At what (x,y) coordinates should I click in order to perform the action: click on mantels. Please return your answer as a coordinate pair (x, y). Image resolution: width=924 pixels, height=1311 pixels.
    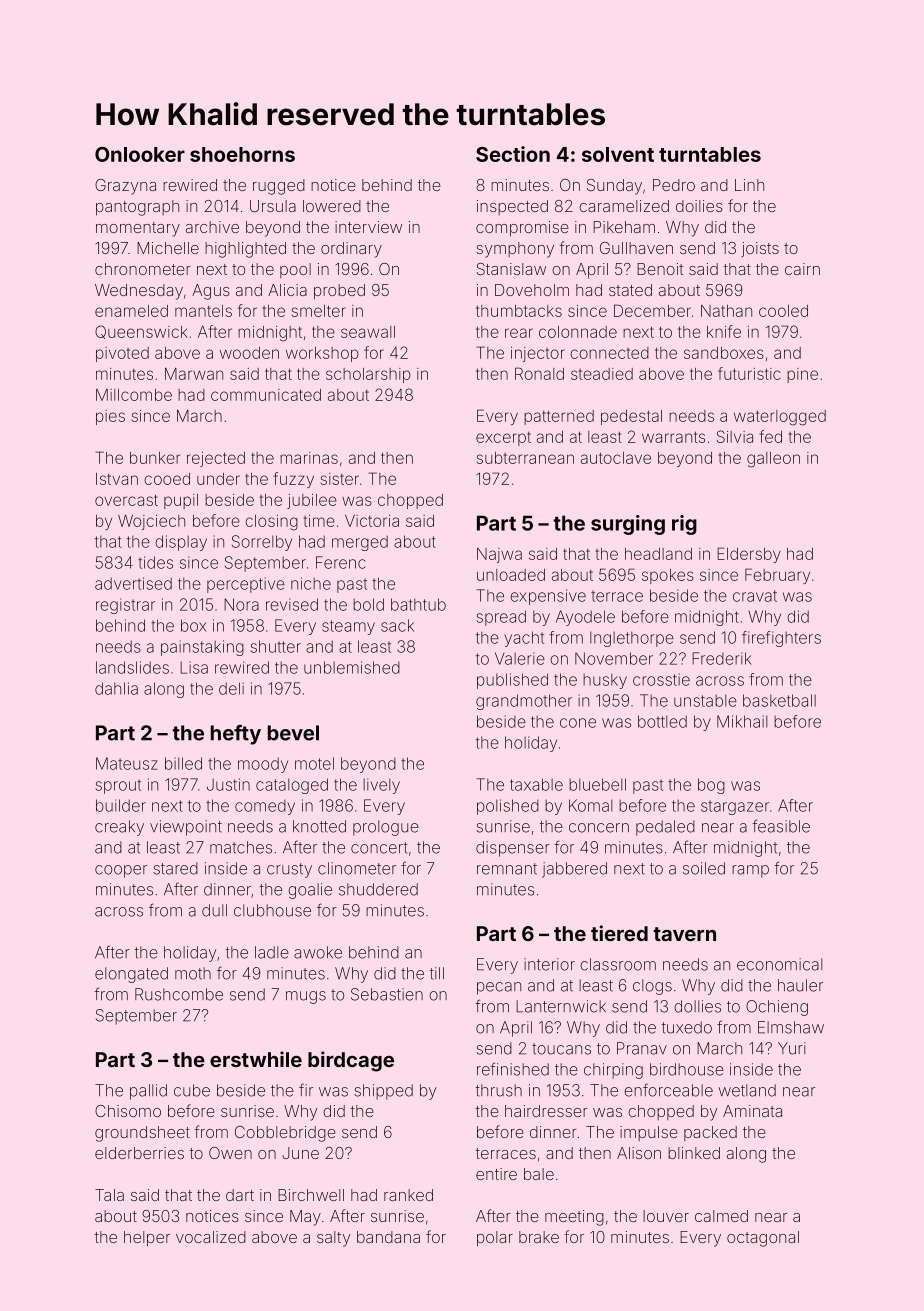
    Looking at the image, I should click on (203, 311).
